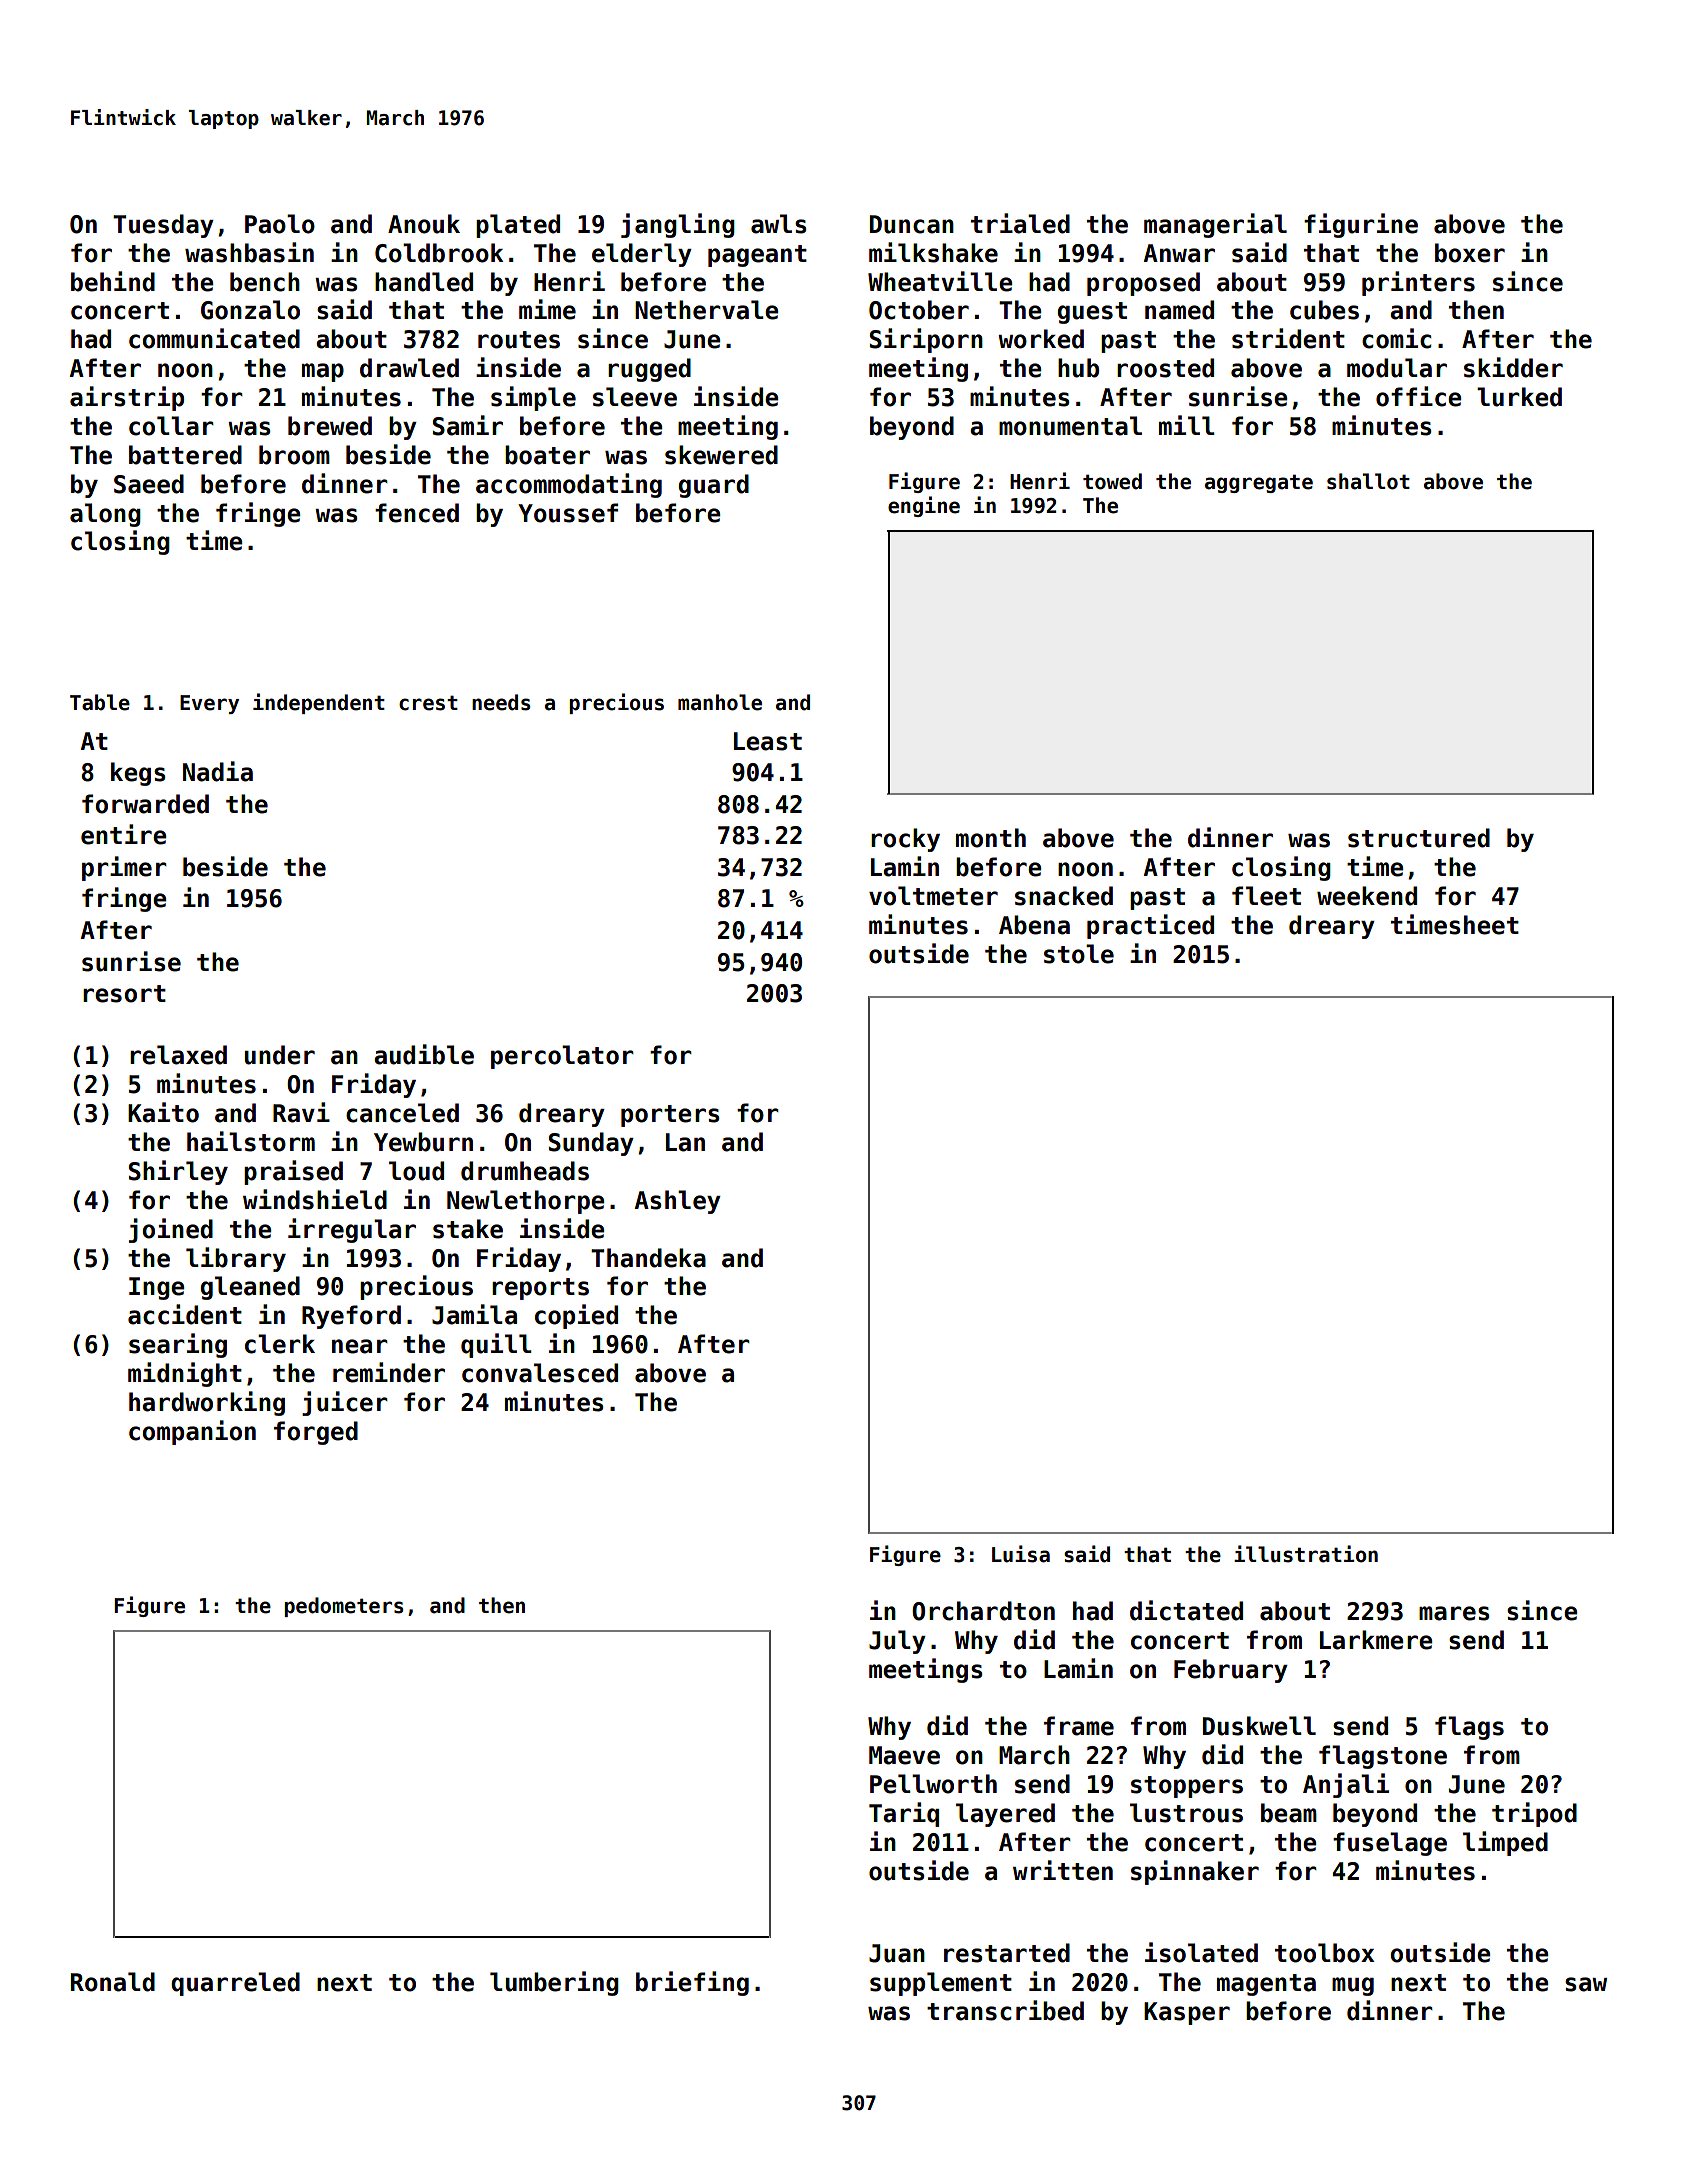  Describe the element at coordinates (344, 1607) in the page. I see `pedometers` at that location.
